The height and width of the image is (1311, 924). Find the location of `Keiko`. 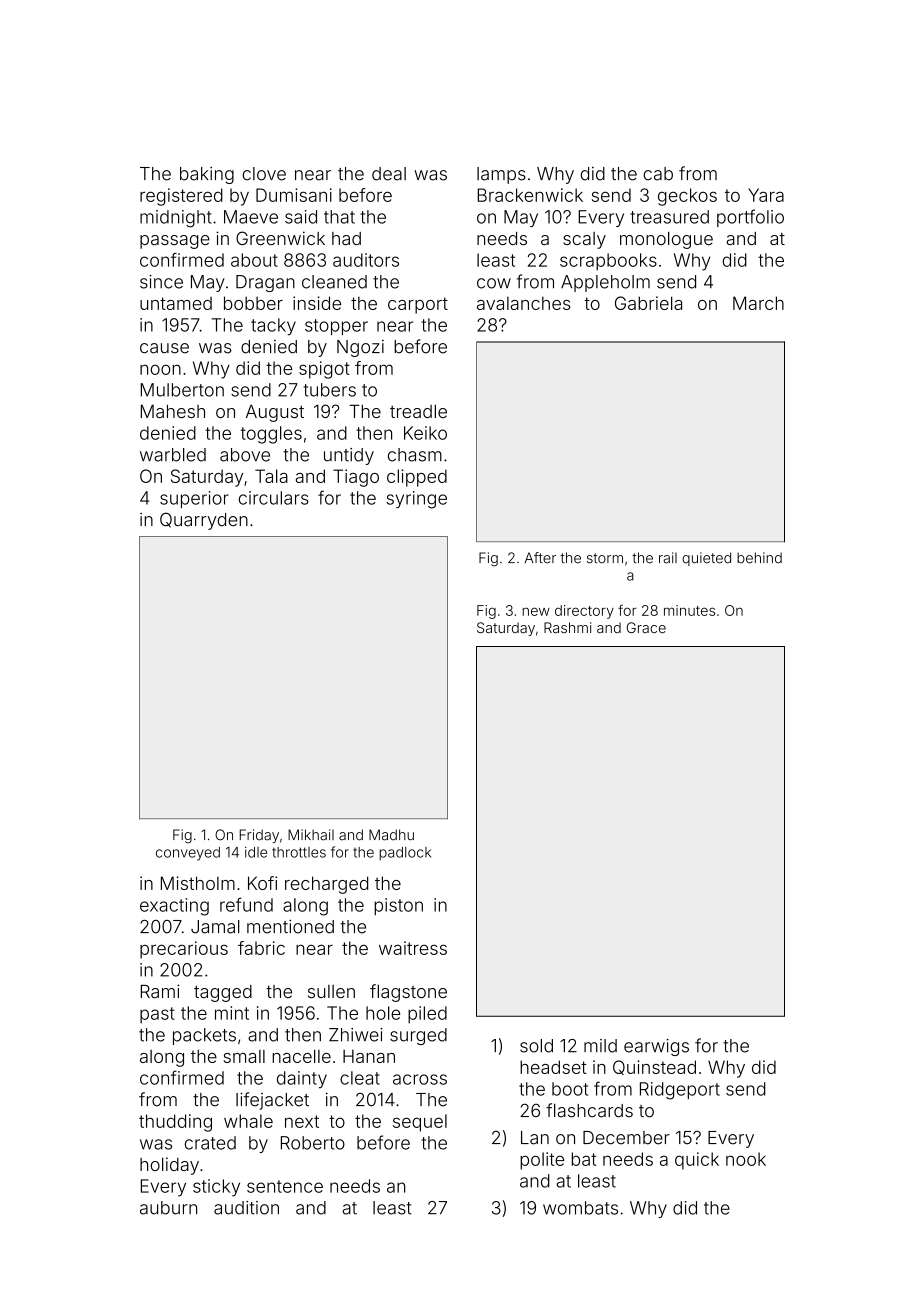

Keiko is located at coordinates (425, 433).
